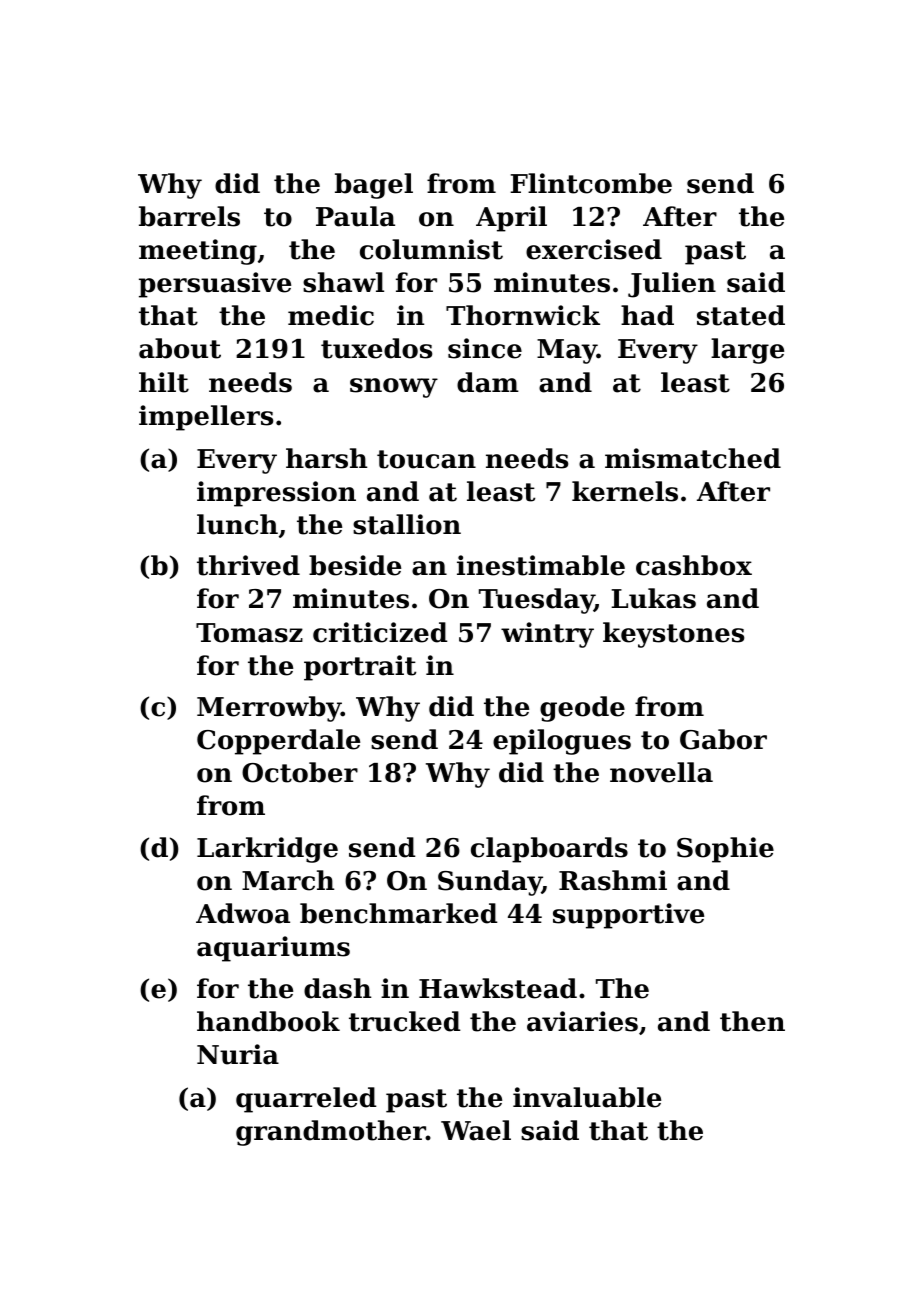 This image has height=1311, width=924. Describe the element at coordinates (672, 285) in the image. I see `Julien` at that location.
